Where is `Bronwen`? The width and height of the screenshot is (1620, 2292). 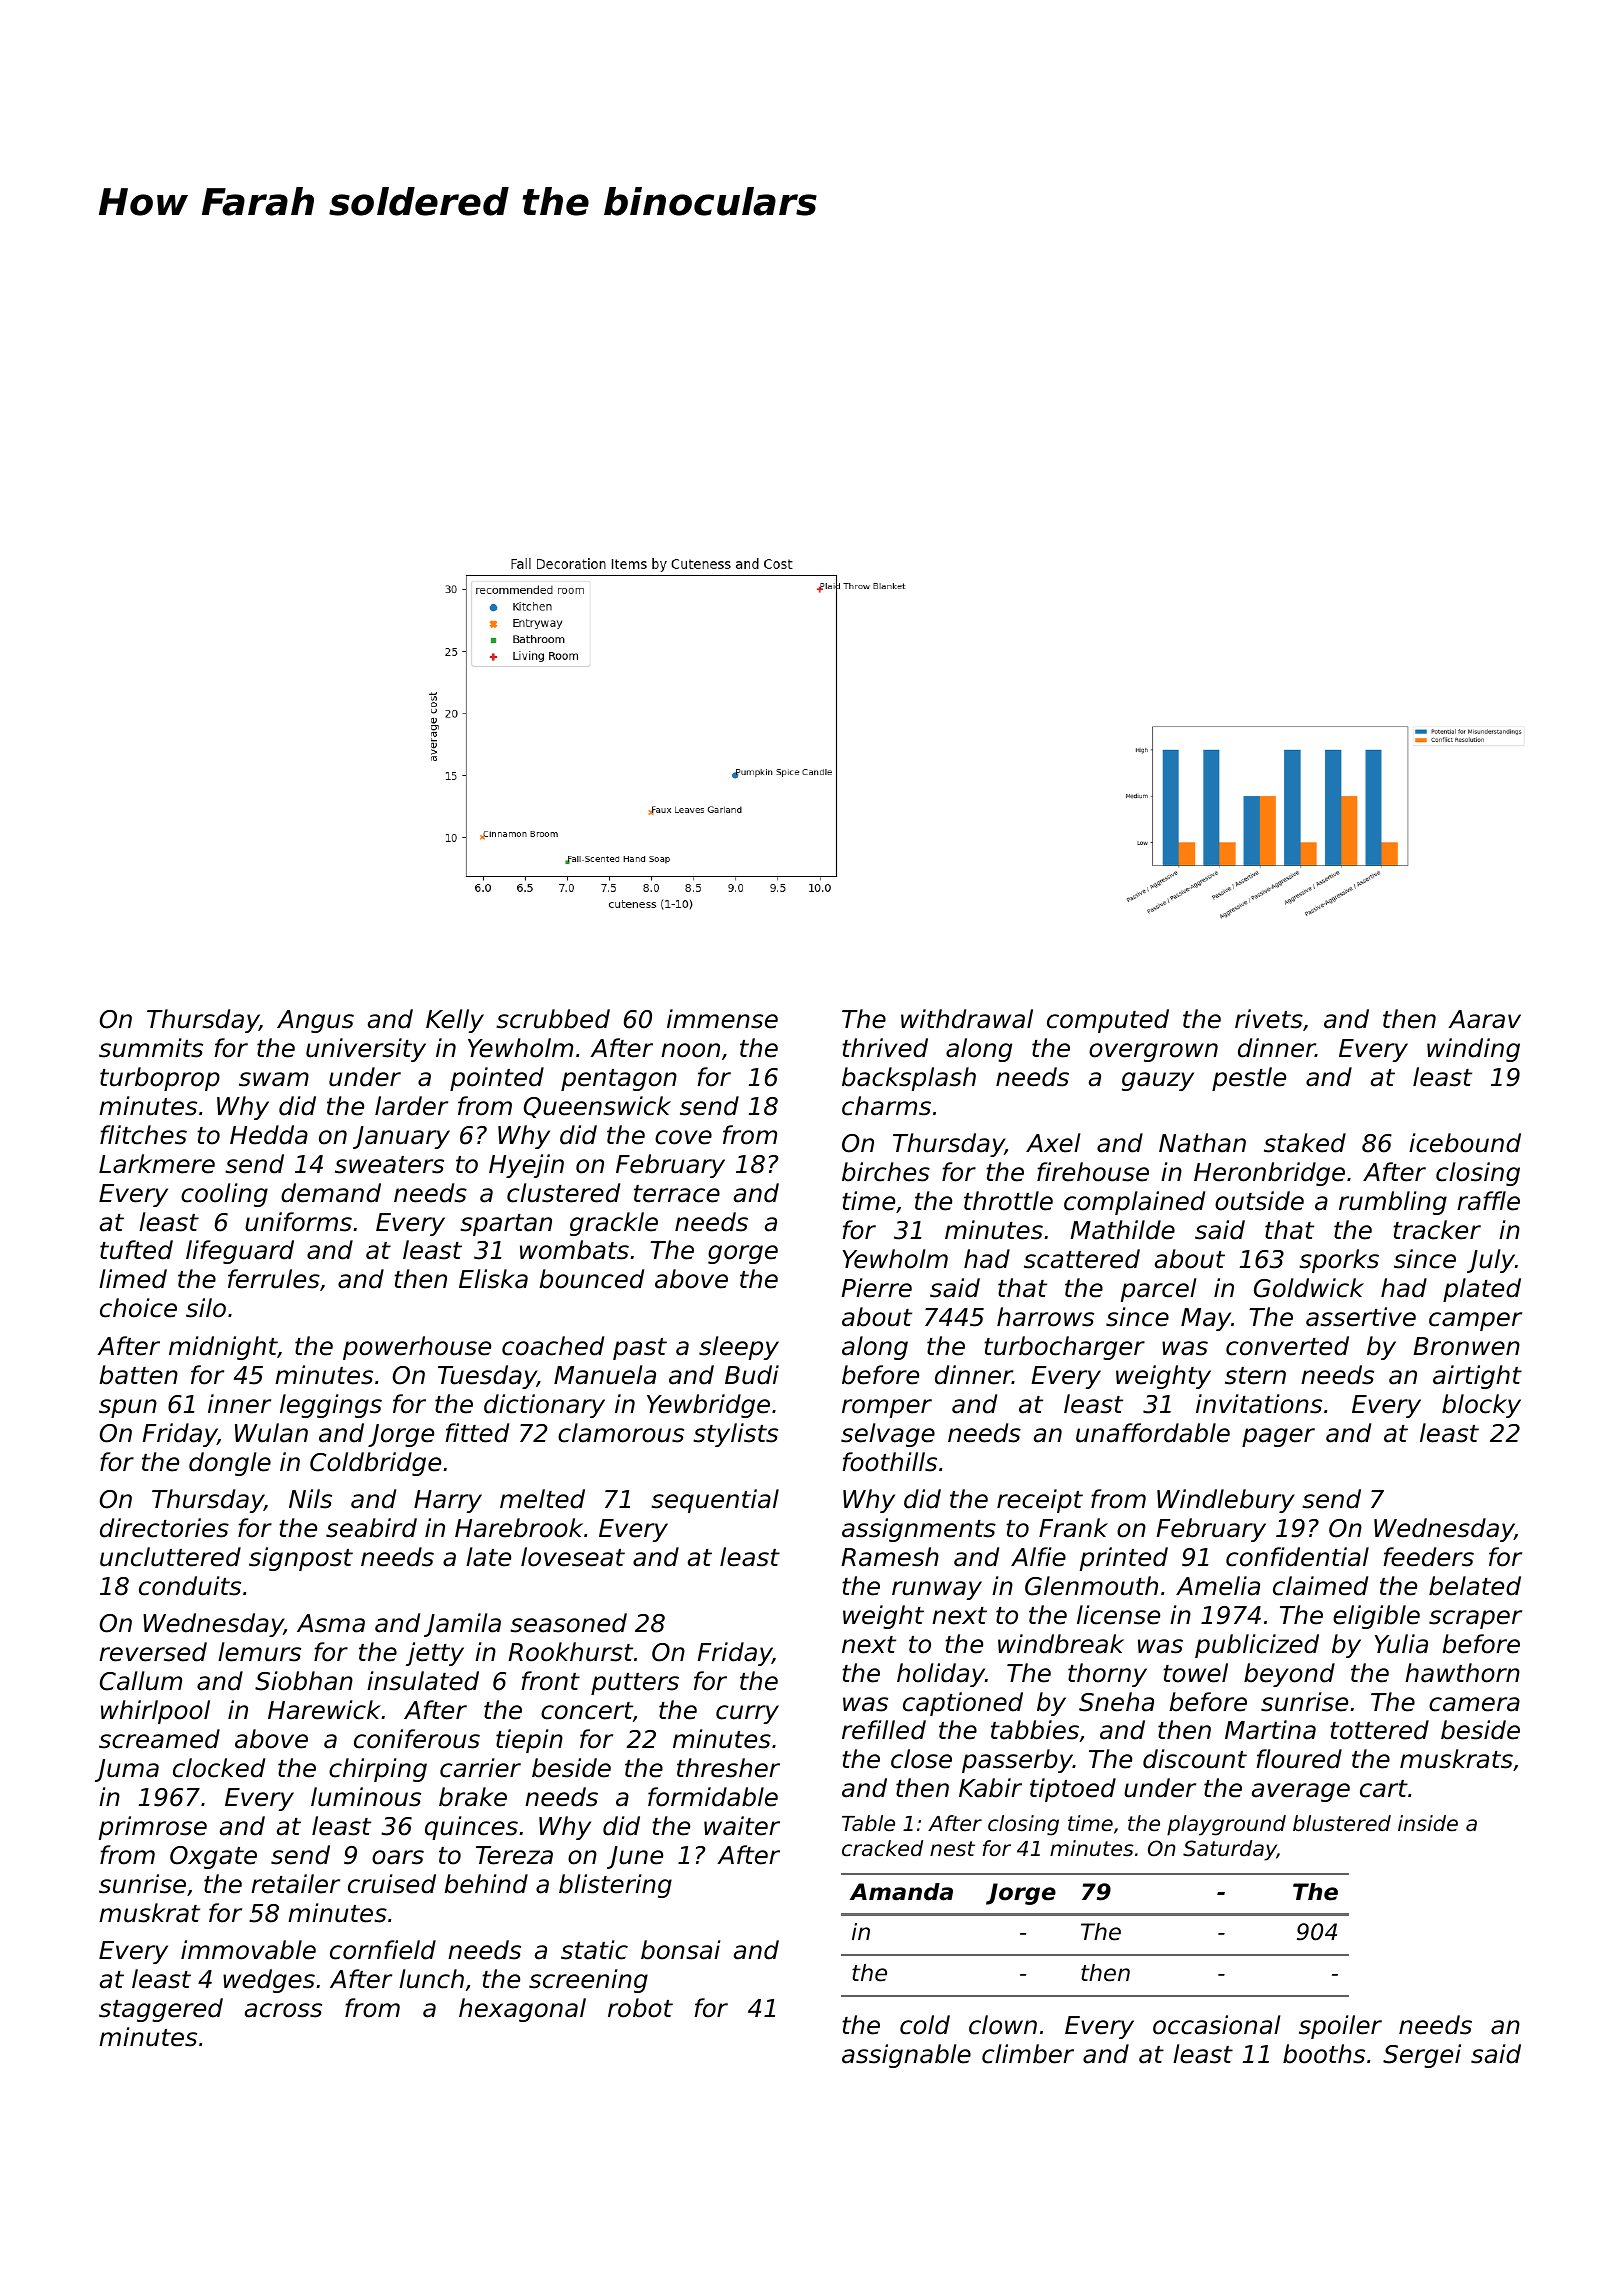 Bronwen is located at coordinates (1467, 1346).
